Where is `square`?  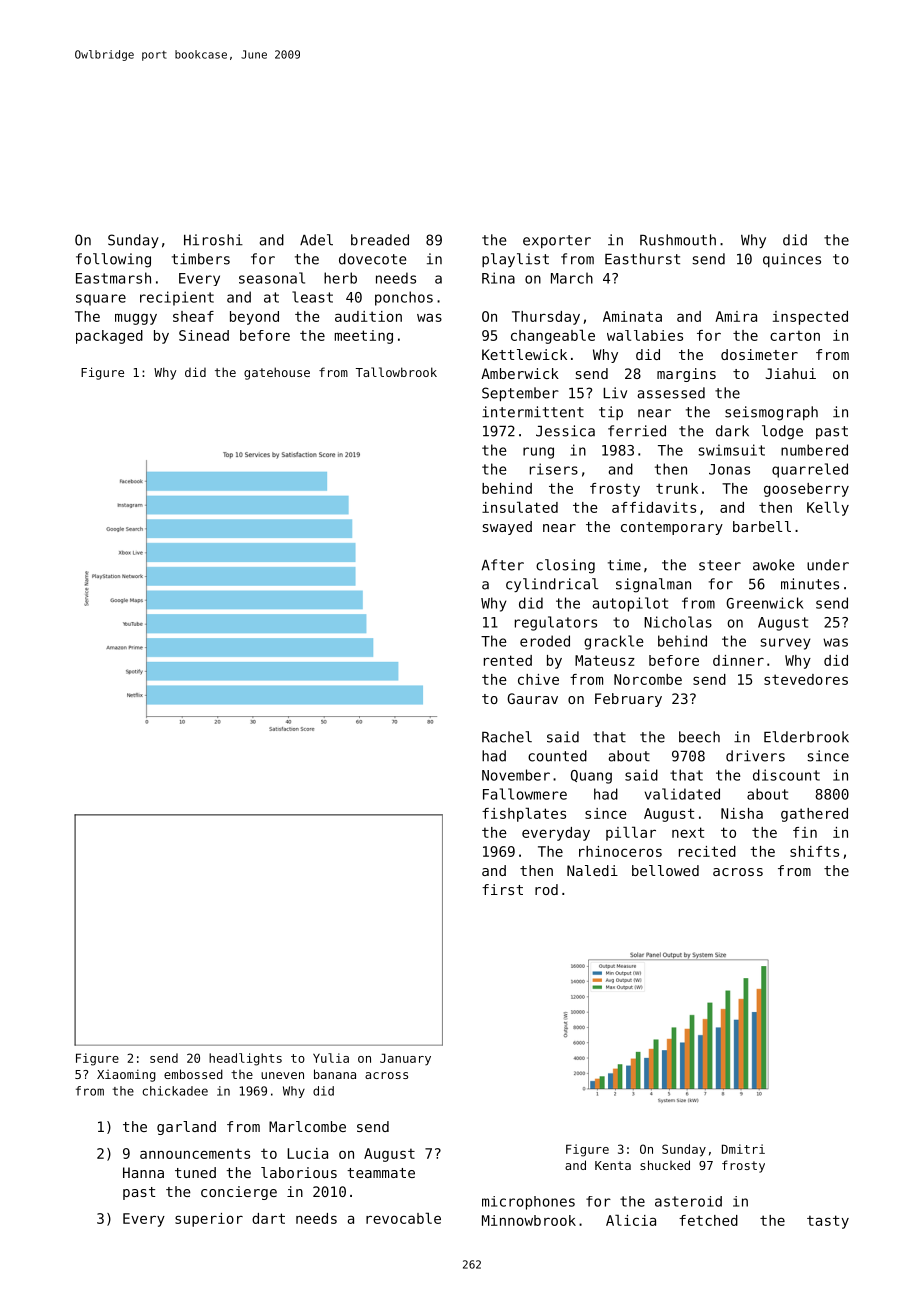 square is located at coordinates (101, 300).
